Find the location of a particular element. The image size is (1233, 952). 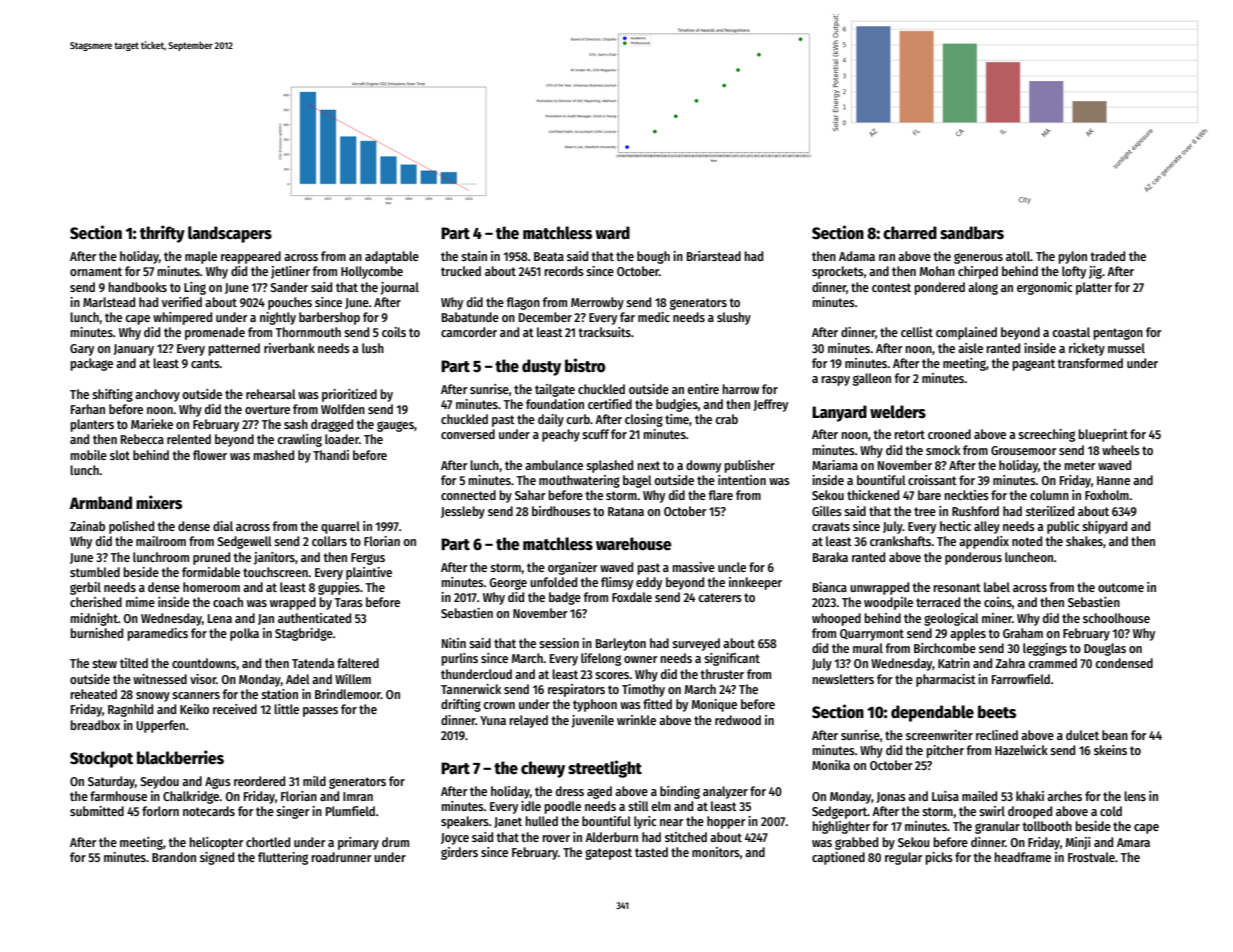

thrifty is located at coordinates (162, 234).
